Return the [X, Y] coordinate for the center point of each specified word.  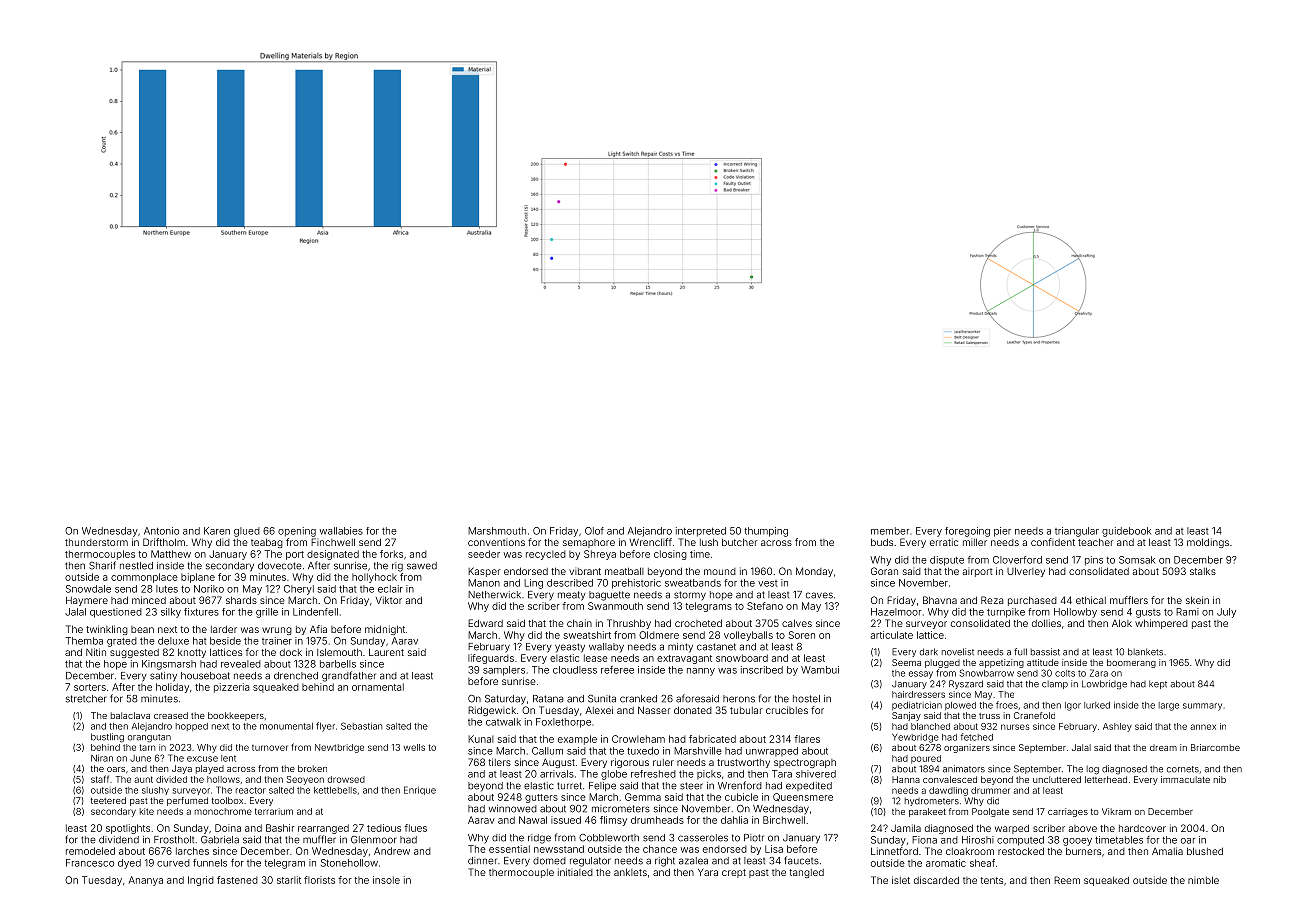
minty [680, 648]
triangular [1077, 532]
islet [901, 880]
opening [297, 532]
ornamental [378, 687]
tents [992, 880]
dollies [1046, 623]
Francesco [90, 863]
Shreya [600, 555]
